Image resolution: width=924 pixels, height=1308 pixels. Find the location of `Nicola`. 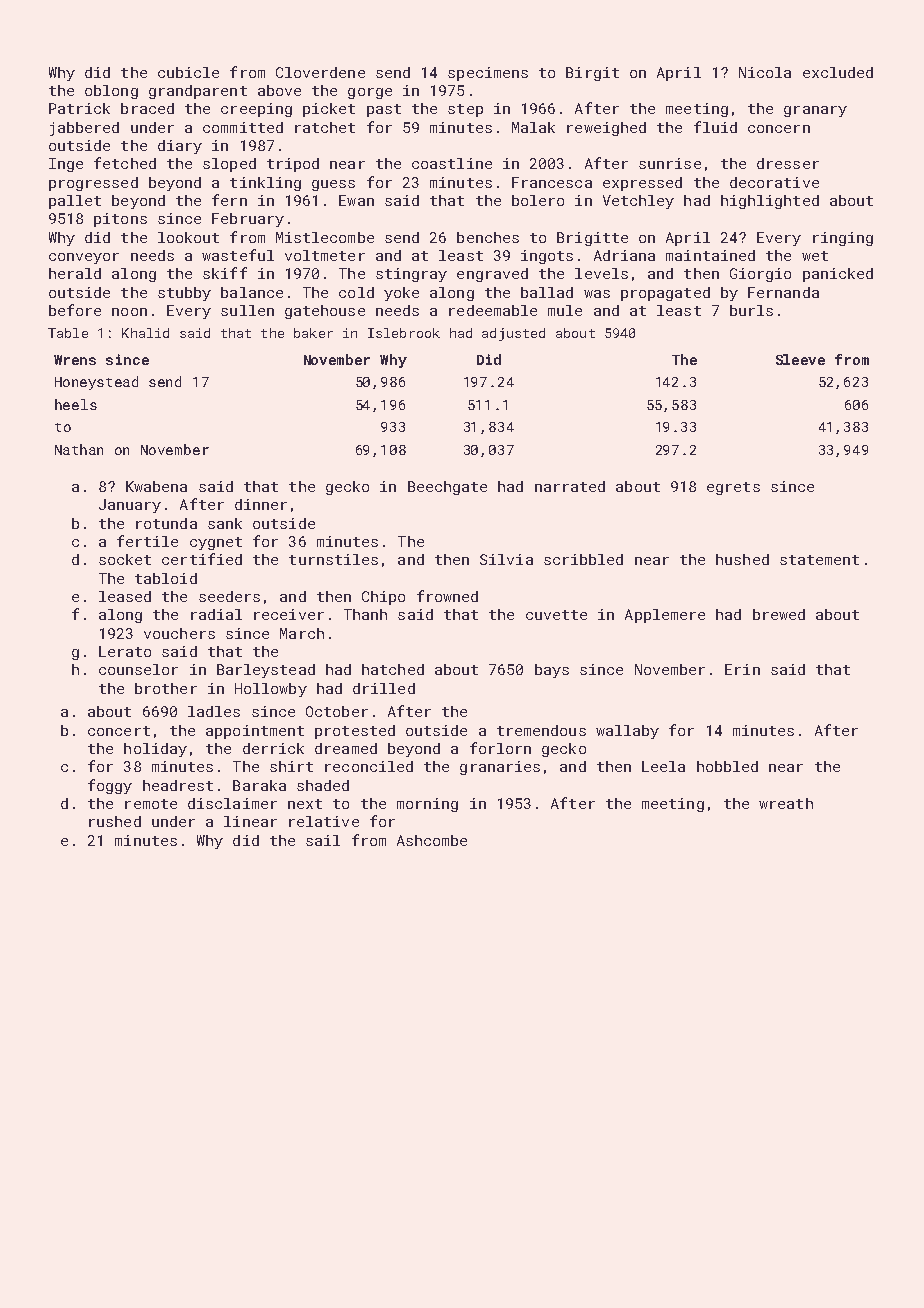

Nicola is located at coordinates (765, 72).
